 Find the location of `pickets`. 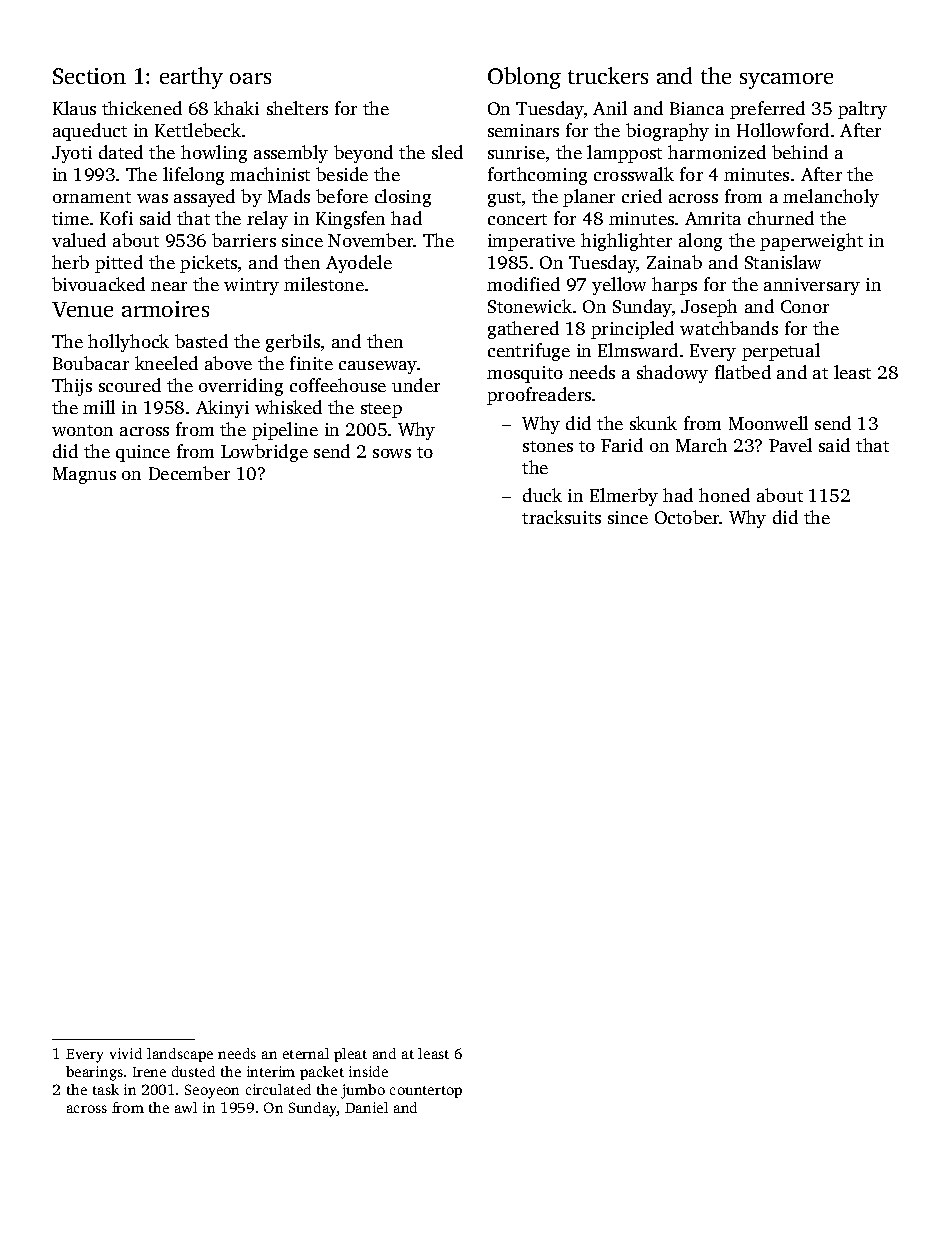

pickets is located at coordinates (208, 264).
